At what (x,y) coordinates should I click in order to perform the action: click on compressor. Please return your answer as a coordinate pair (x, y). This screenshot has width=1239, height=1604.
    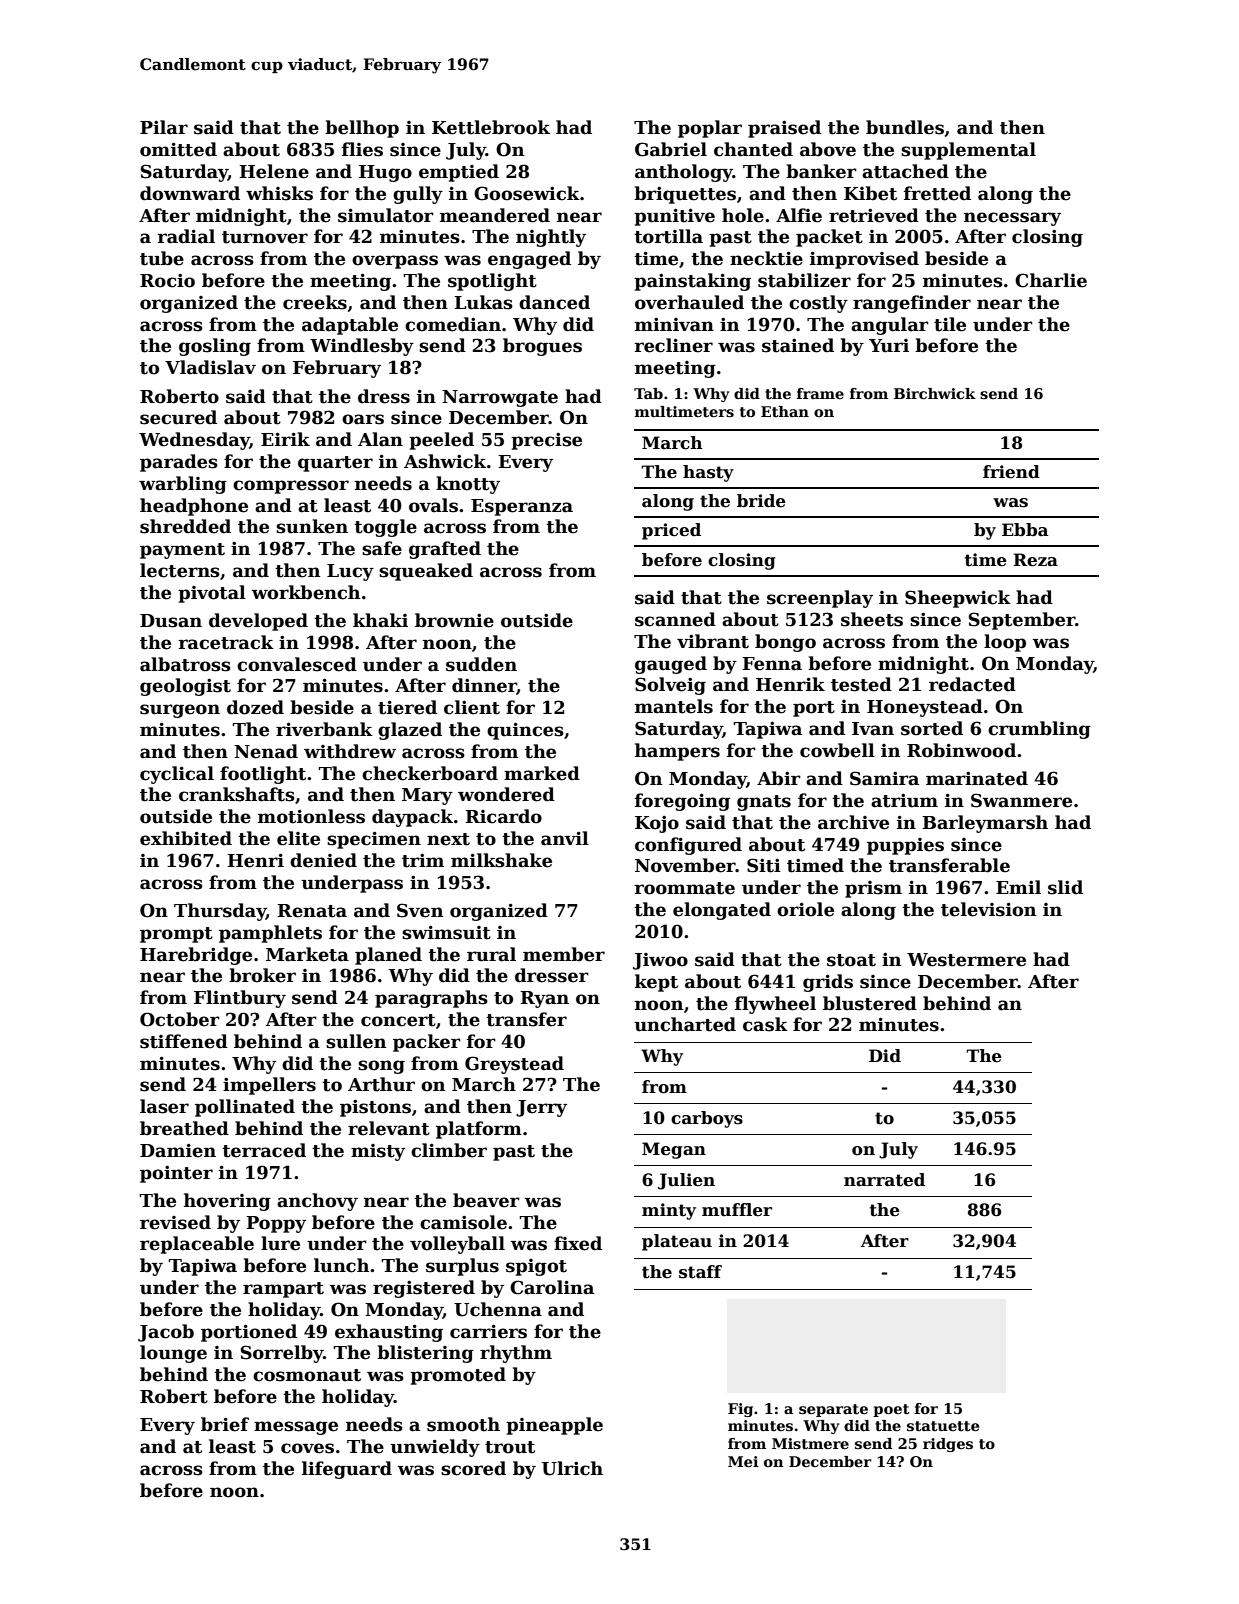
    Looking at the image, I should click on (291, 487).
